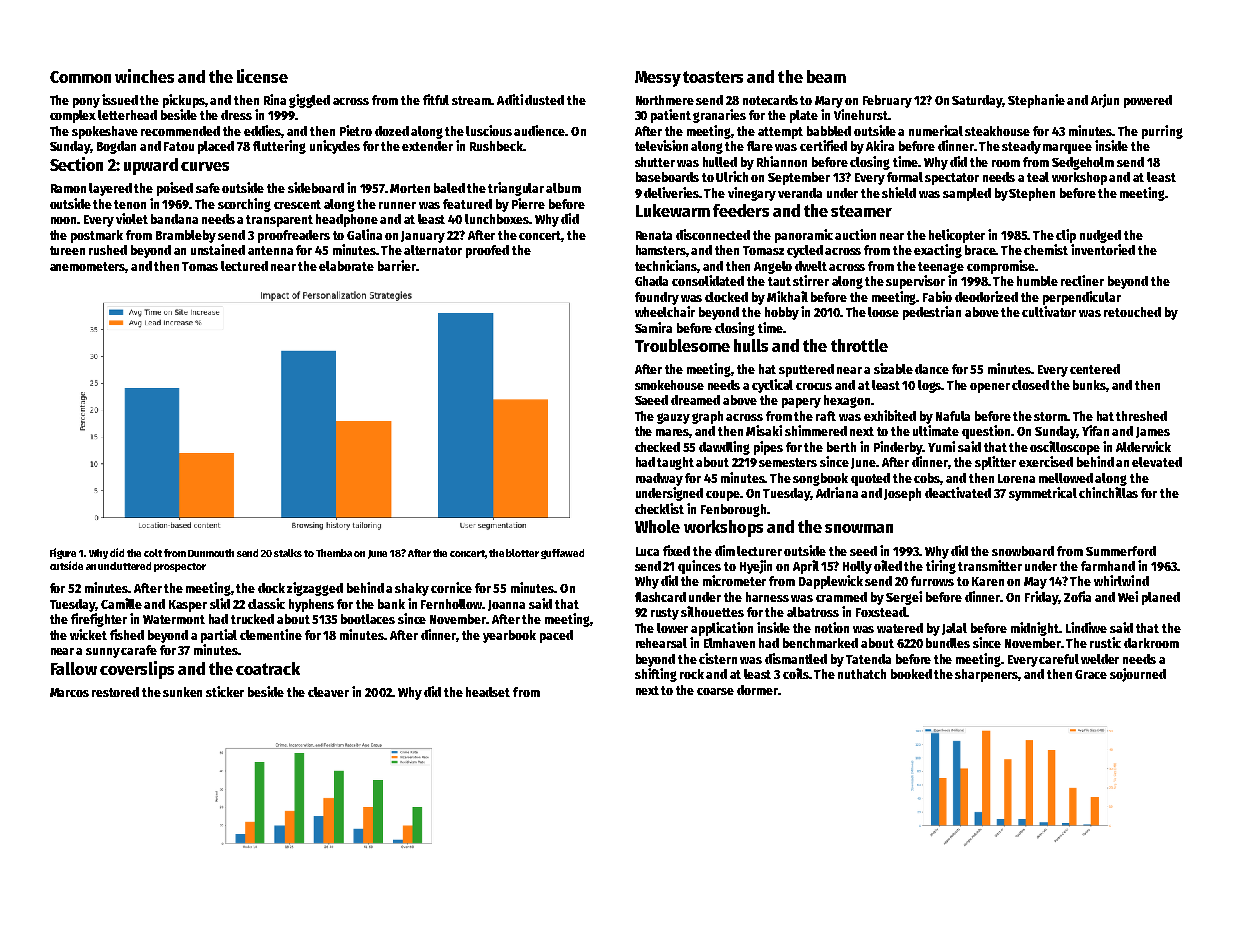  What do you see at coordinates (1083, 163) in the screenshot?
I see `Sedgeholm` at bounding box center [1083, 163].
